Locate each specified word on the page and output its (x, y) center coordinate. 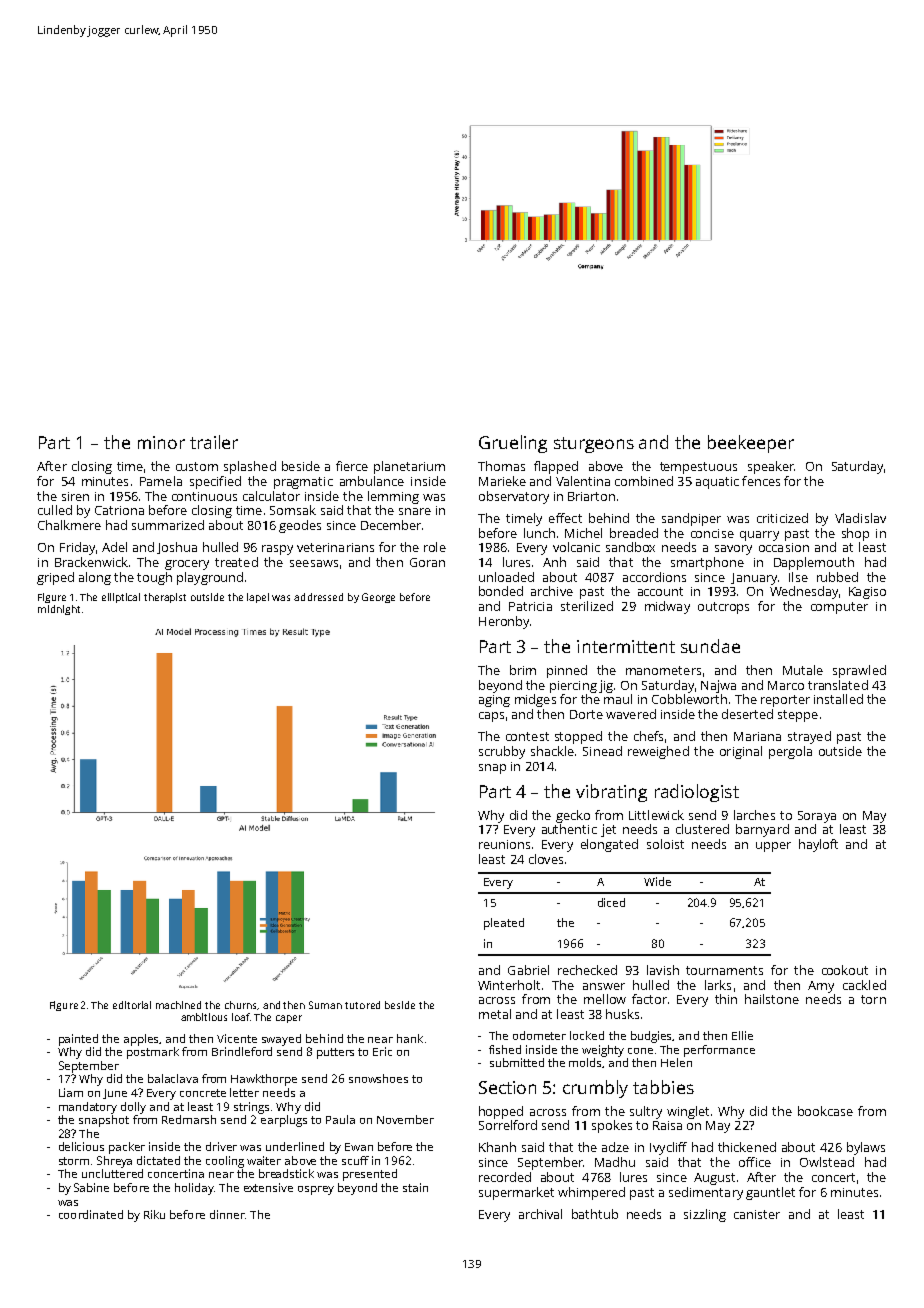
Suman (325, 1005)
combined (644, 481)
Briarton (591, 496)
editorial (132, 1005)
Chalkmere (69, 525)
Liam (71, 1092)
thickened (747, 1147)
